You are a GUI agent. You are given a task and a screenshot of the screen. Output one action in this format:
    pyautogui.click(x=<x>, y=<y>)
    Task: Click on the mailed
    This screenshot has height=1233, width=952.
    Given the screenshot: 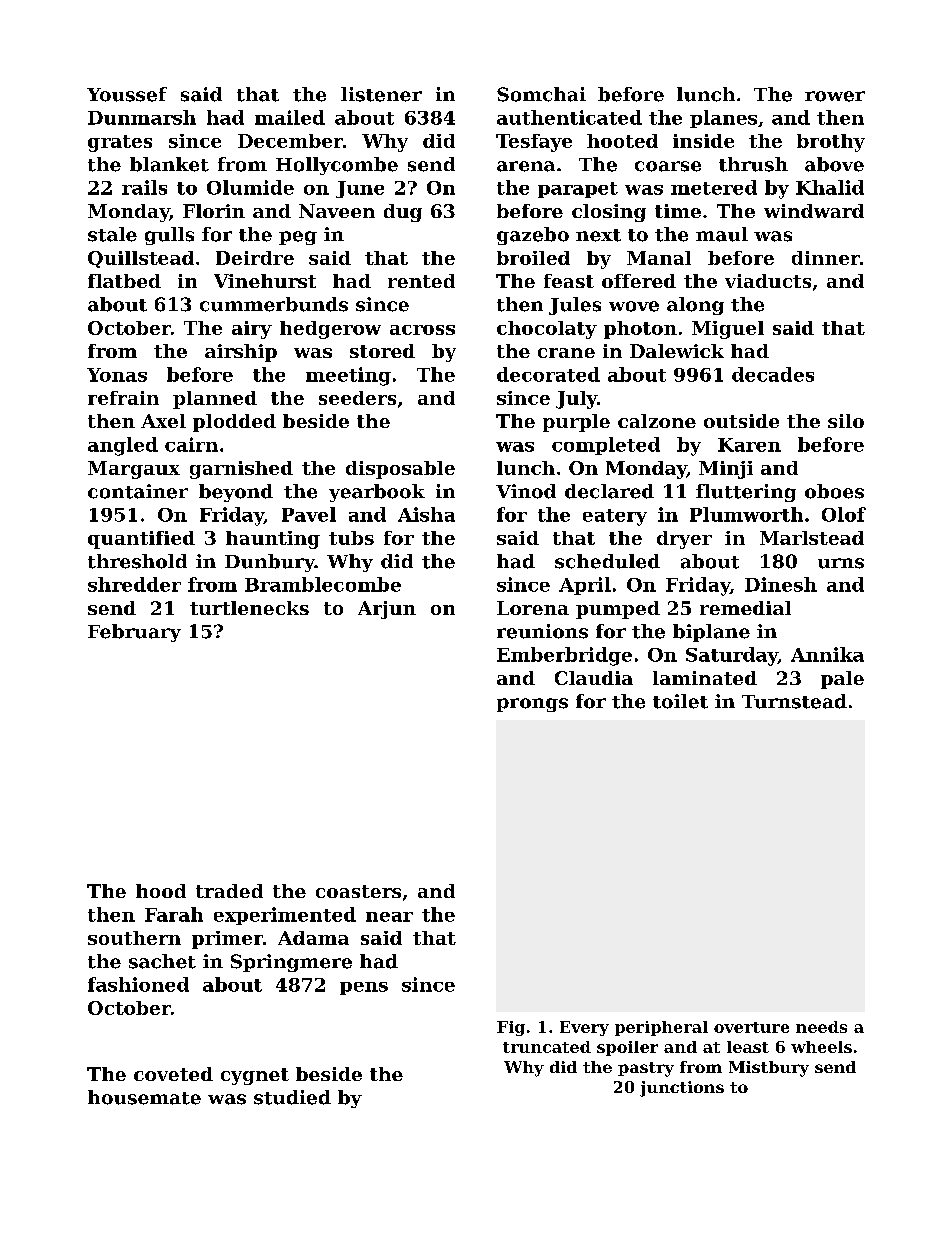 What is the action you would take?
    pyautogui.click(x=290, y=117)
